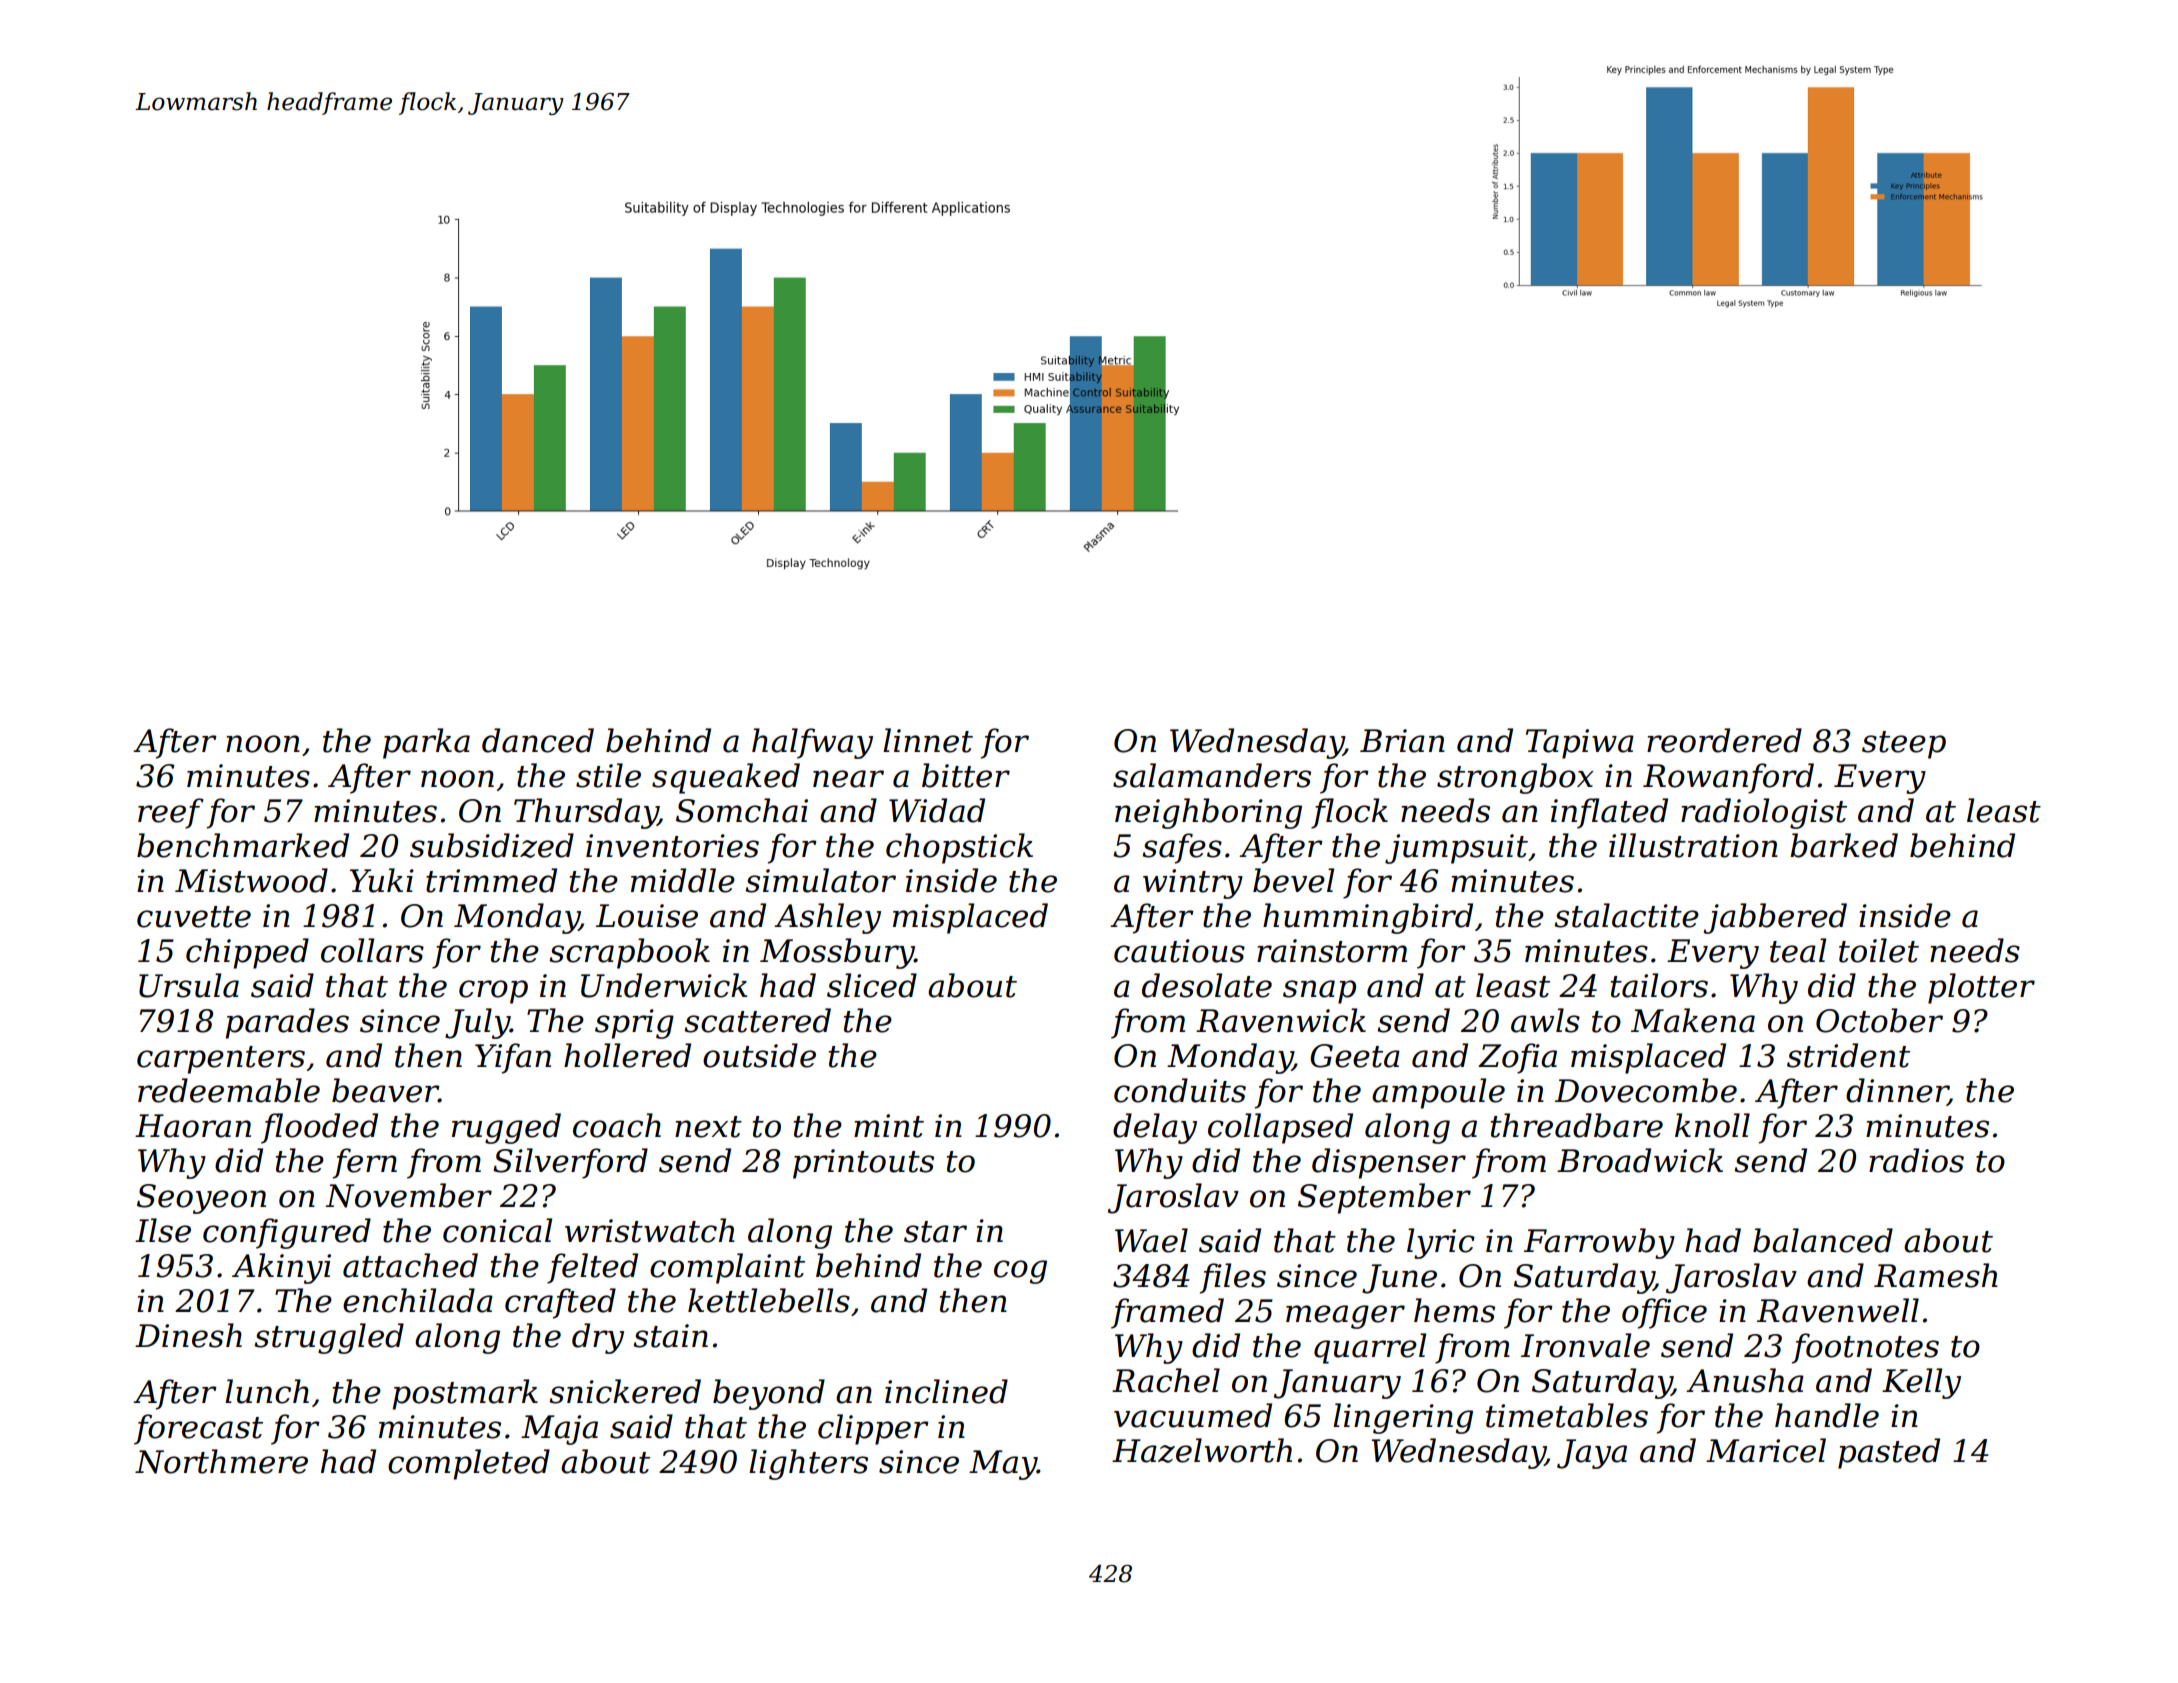  I want to click on footnotes, so click(1865, 1348).
